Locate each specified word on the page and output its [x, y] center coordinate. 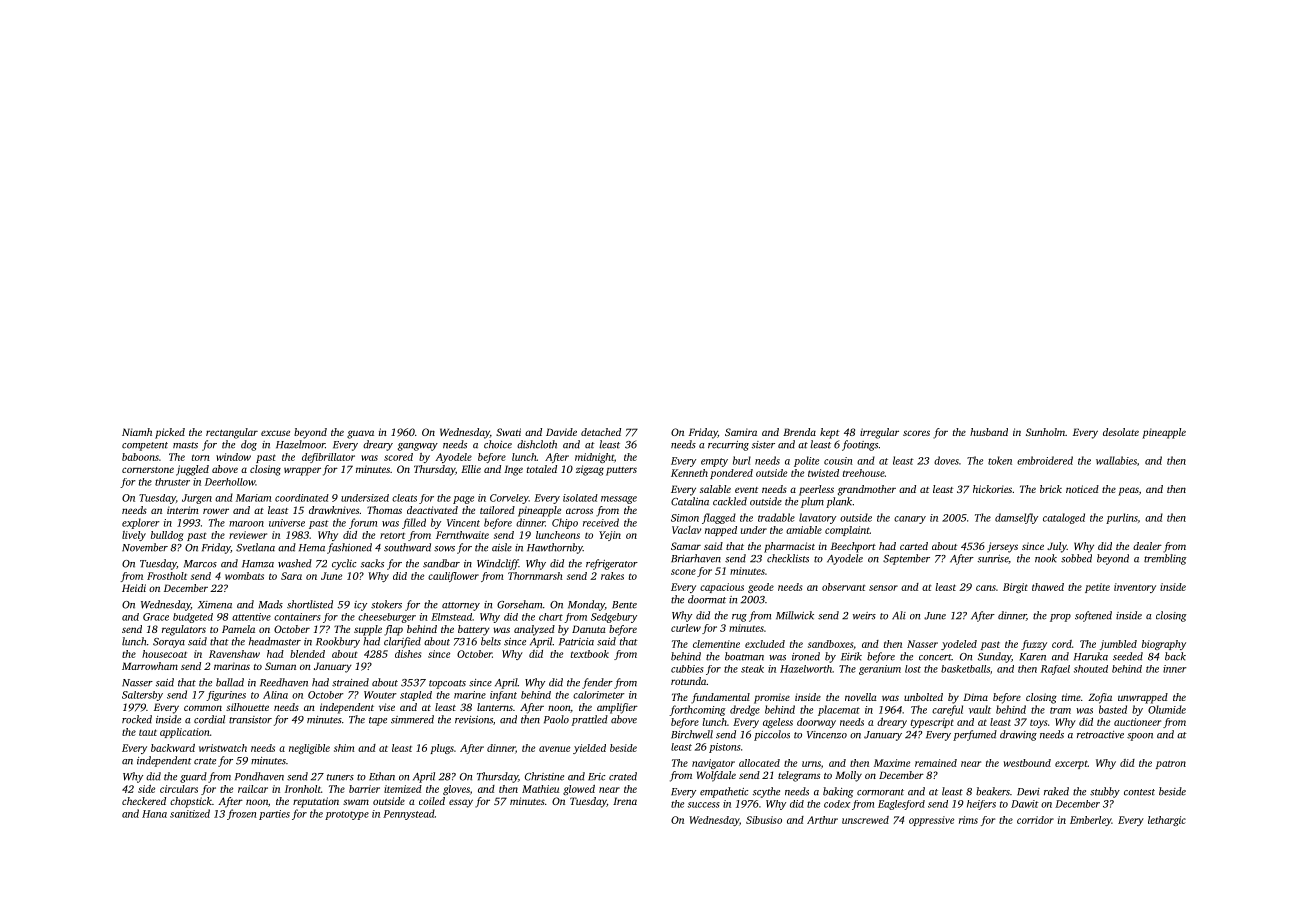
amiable [804, 530]
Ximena [215, 605]
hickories [992, 489]
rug [739, 618]
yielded [589, 749]
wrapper [302, 471]
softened [1093, 616]
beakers [993, 791]
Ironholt [303, 789]
